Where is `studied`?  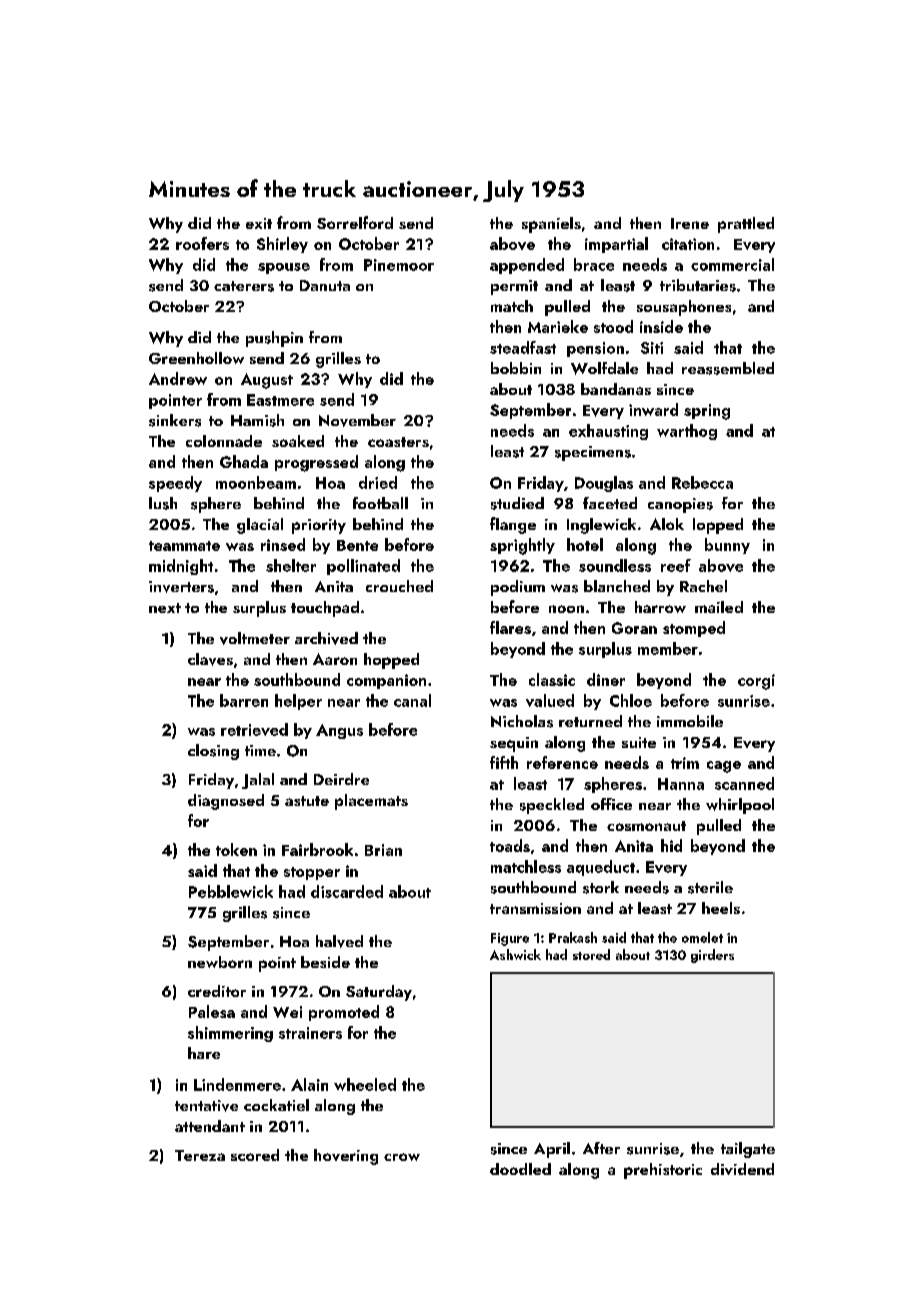 studied is located at coordinates (517, 503).
